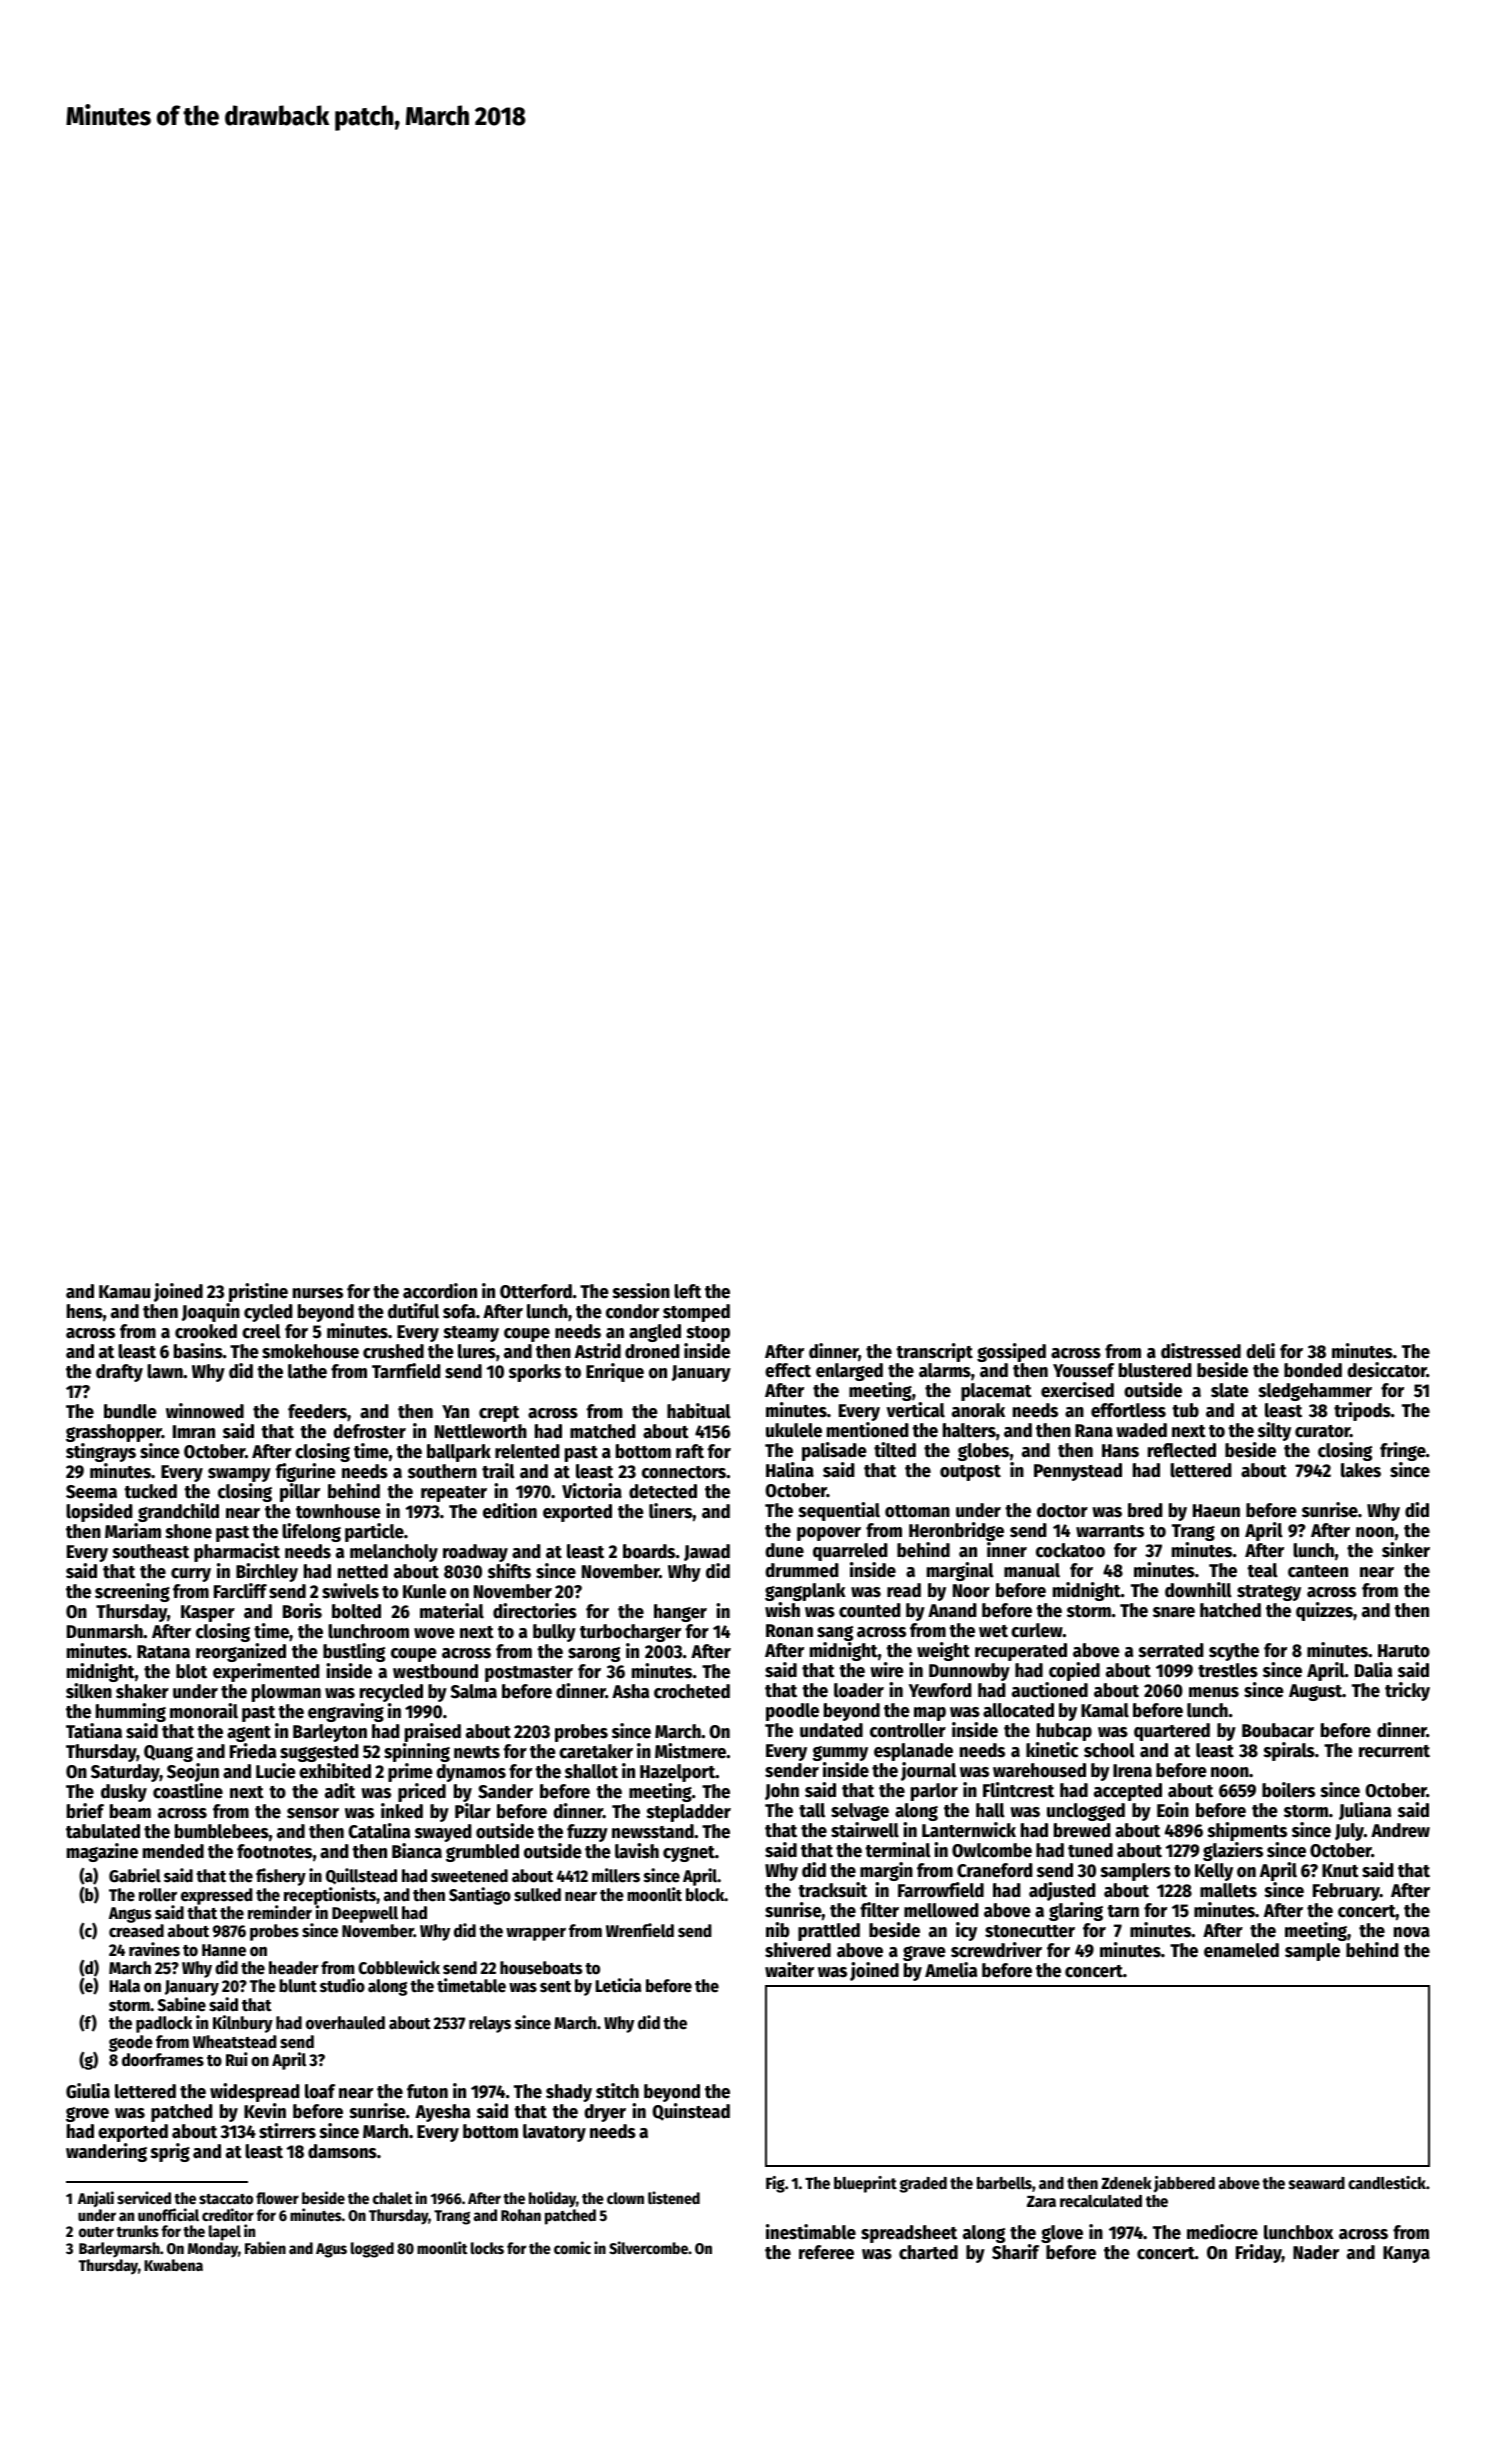 The image size is (1496, 2464). Describe the element at coordinates (687, 1291) in the image. I see `left` at that location.
